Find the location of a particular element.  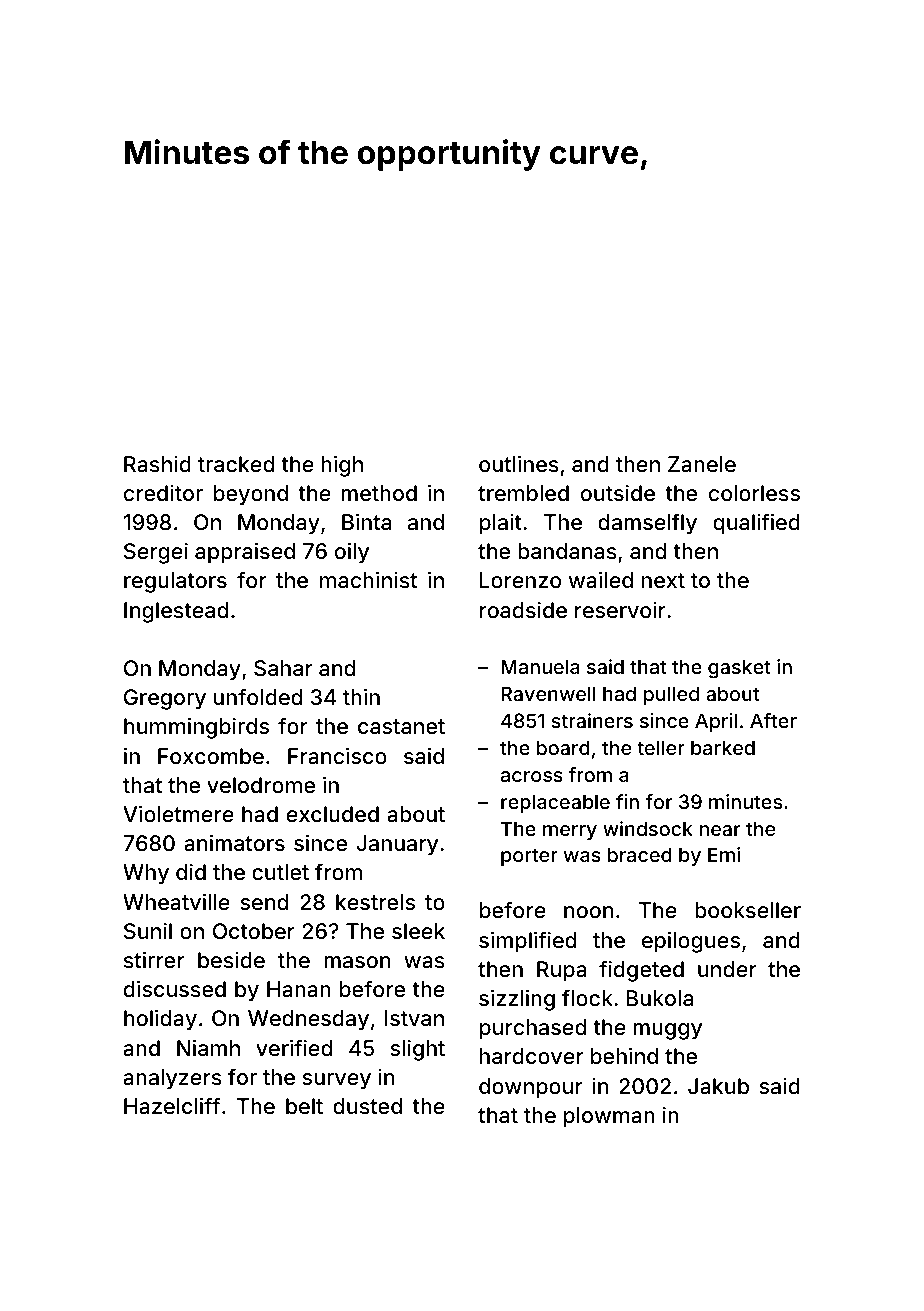

analyzers is located at coordinates (172, 1079).
